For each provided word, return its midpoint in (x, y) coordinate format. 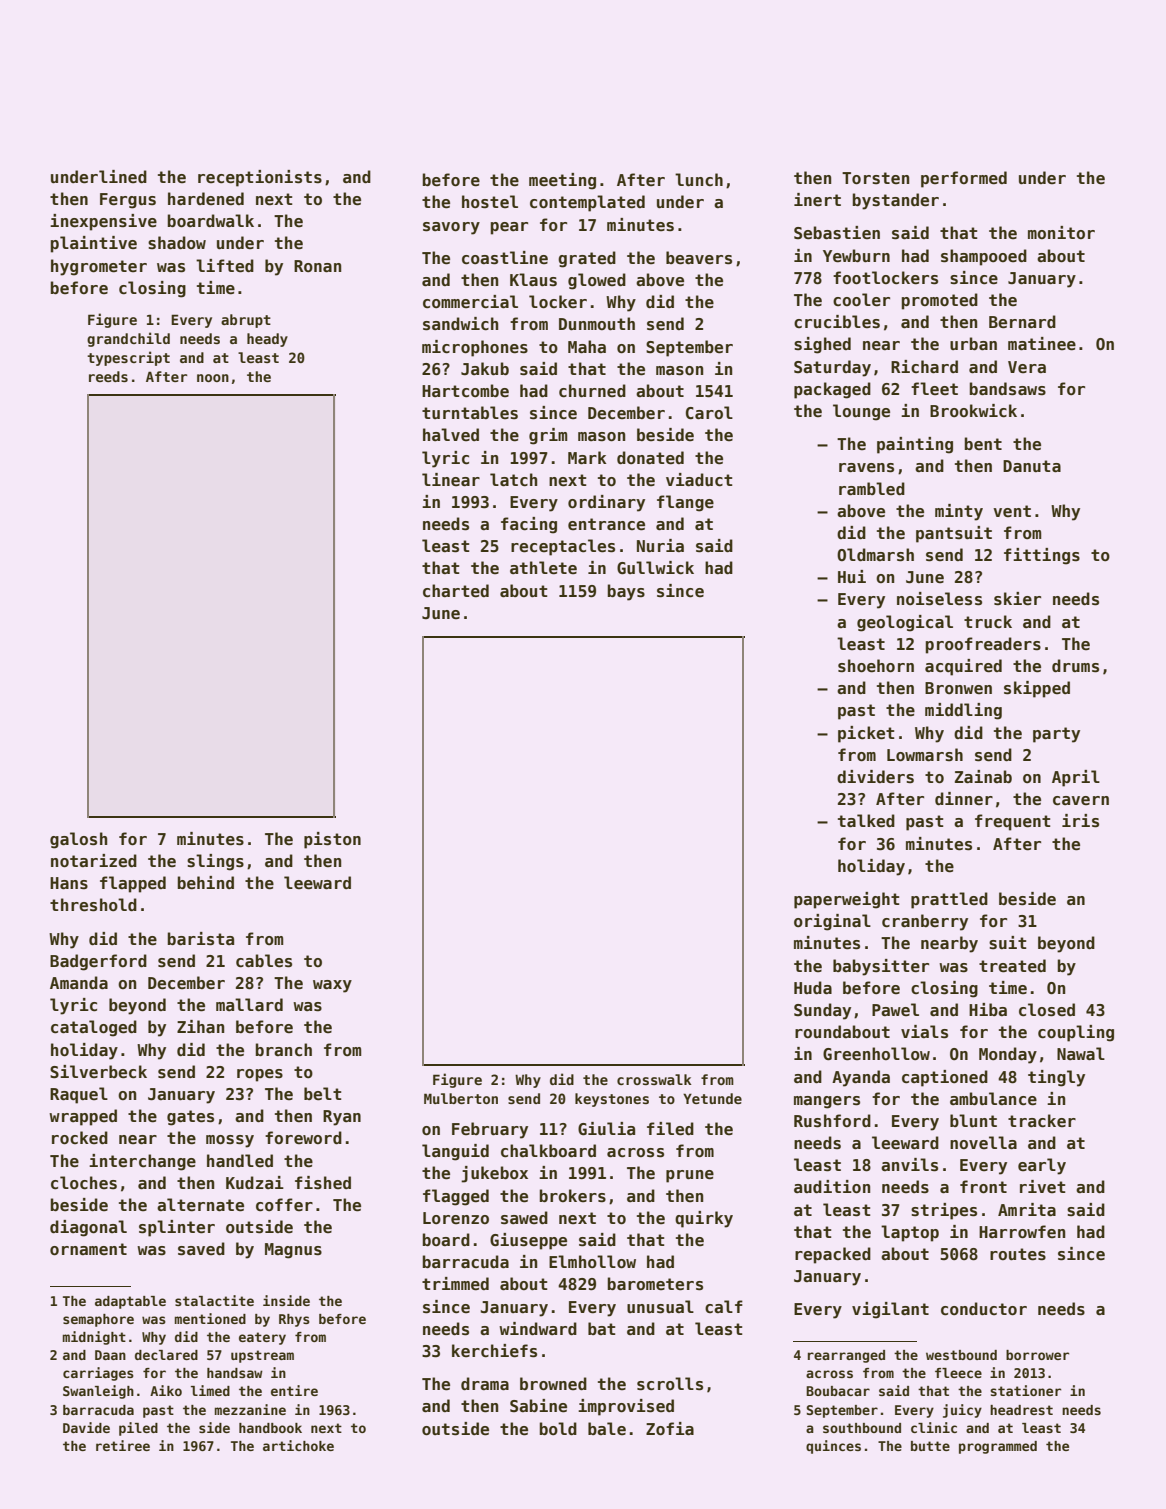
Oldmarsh (875, 555)
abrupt (246, 321)
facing (529, 525)
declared (166, 1355)
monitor (1061, 232)
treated (1012, 966)
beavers (699, 258)
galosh (78, 840)
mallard (249, 1004)
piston (332, 840)
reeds (108, 376)
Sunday (822, 1011)
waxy (332, 986)
